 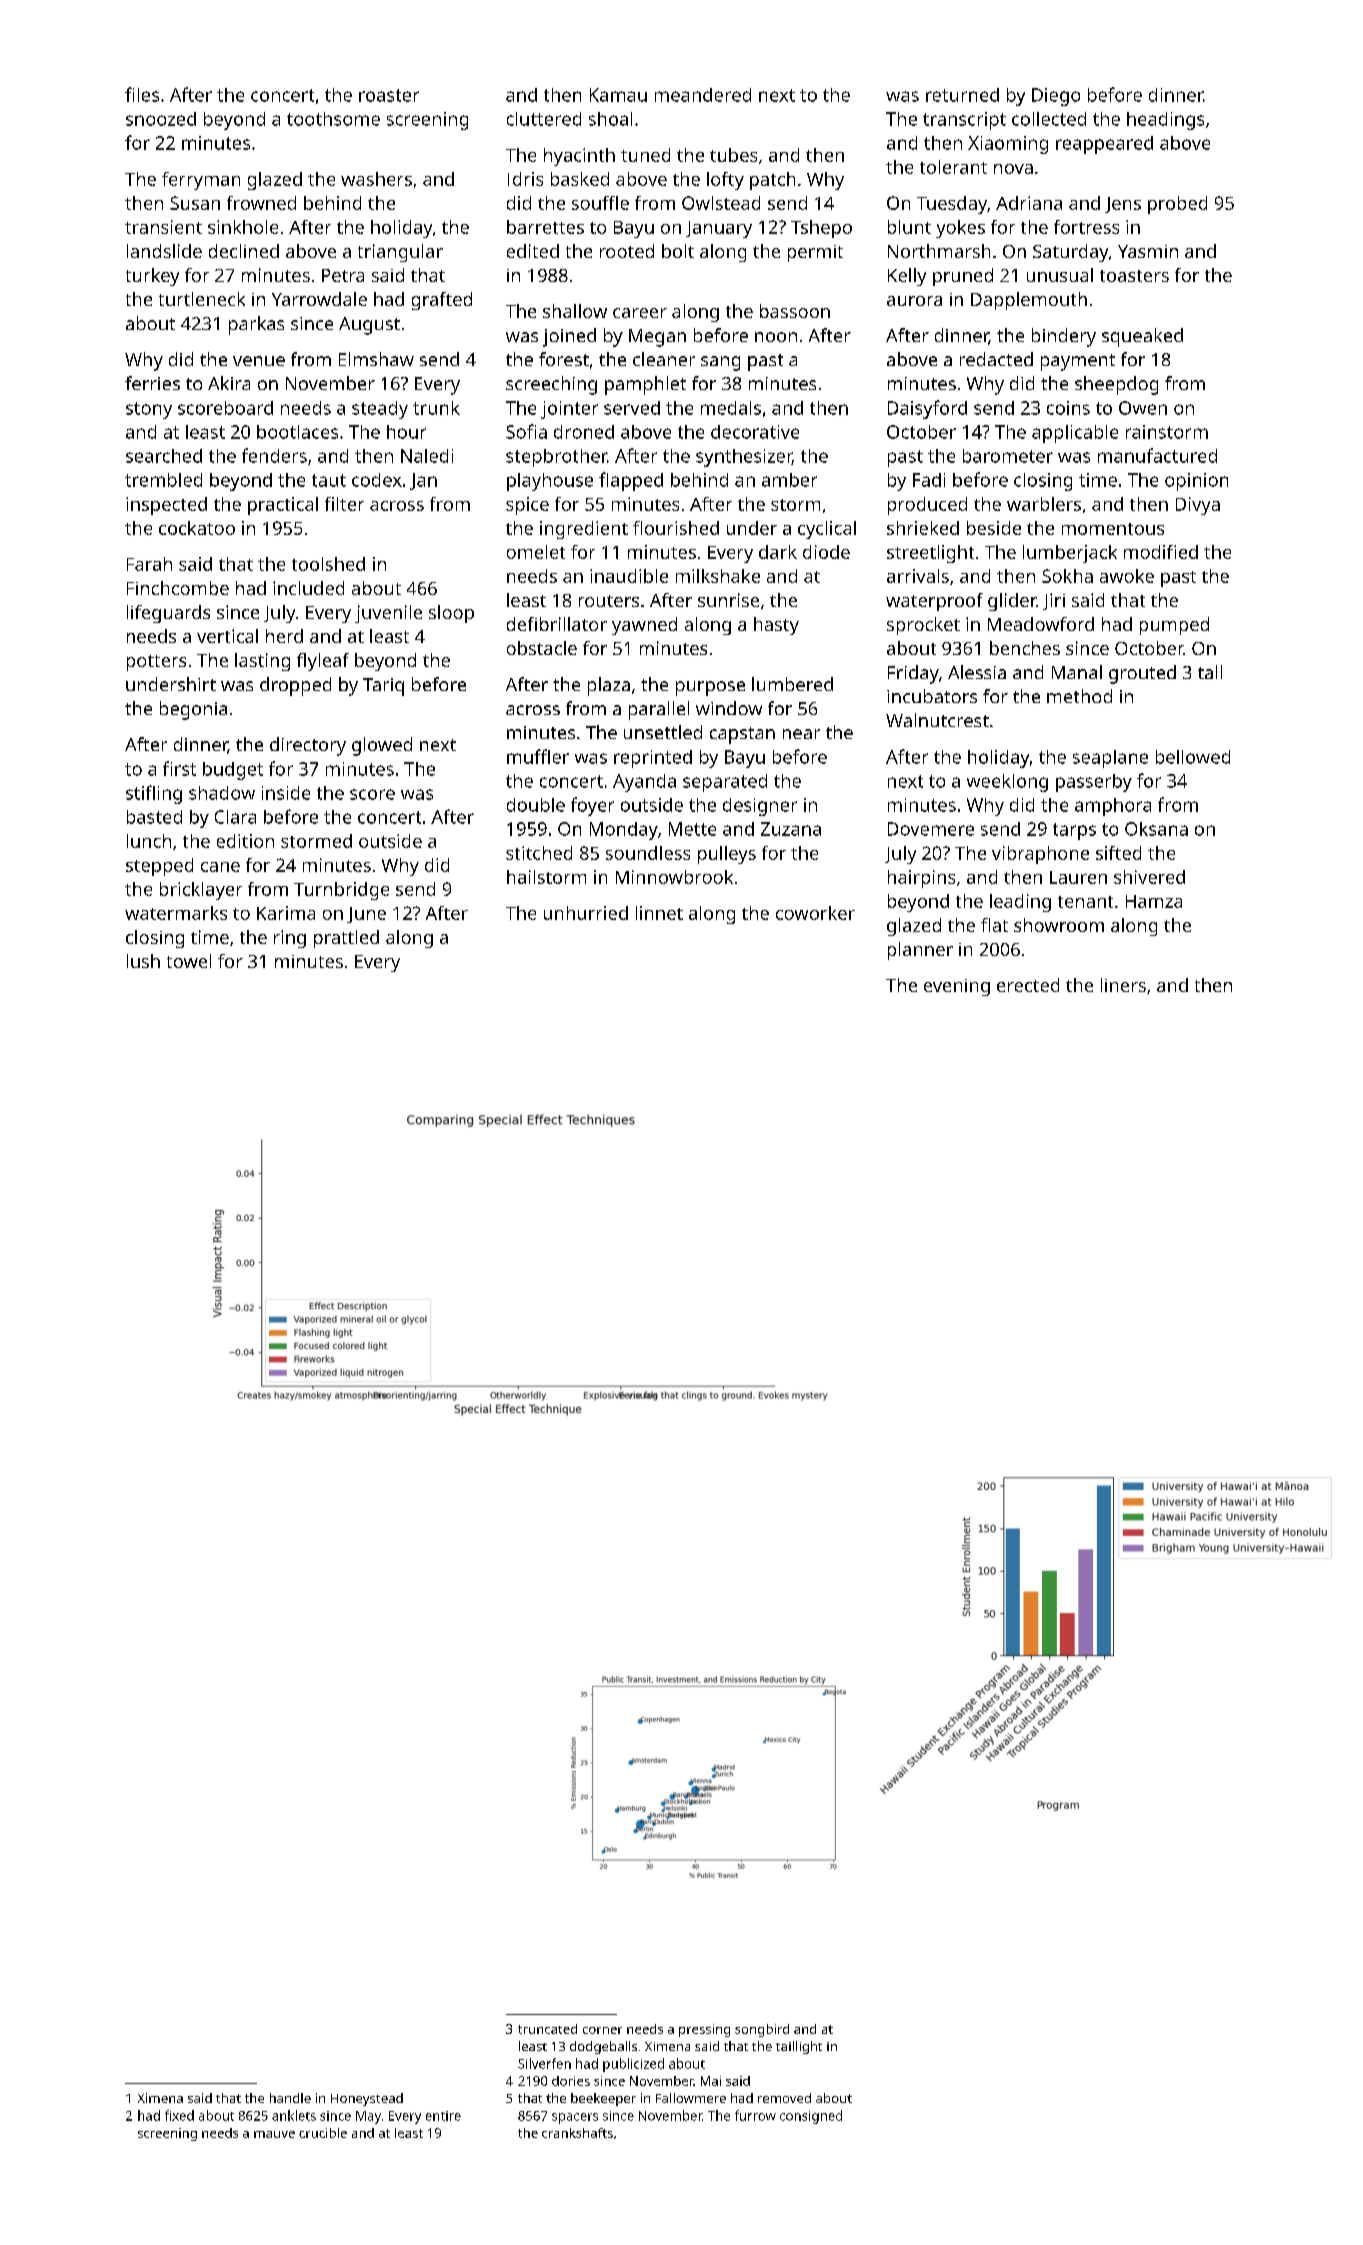 What do you see at coordinates (244, 251) in the document?
I see `declined` at bounding box center [244, 251].
